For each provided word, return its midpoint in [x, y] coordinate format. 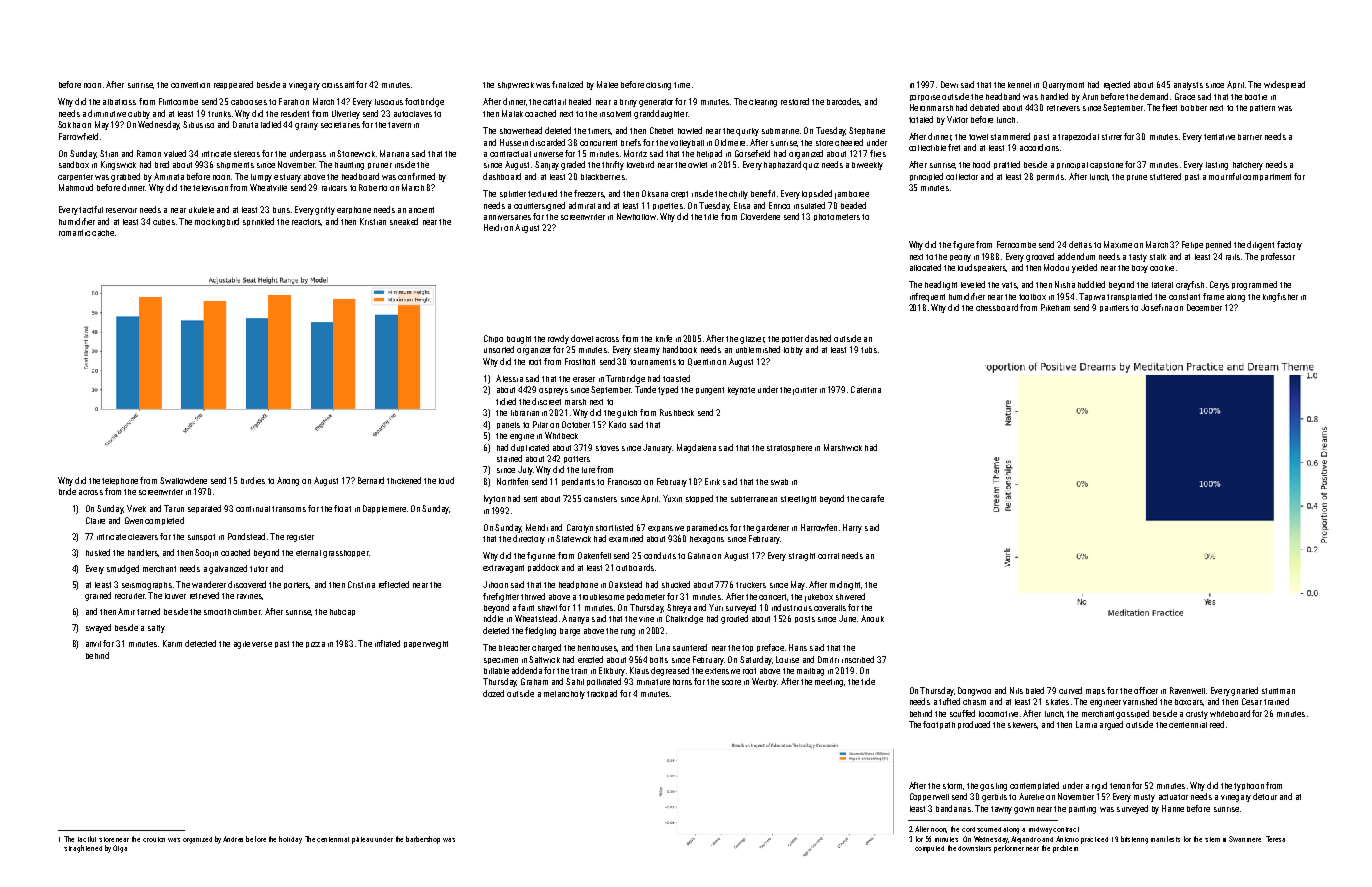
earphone [354, 210]
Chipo [493, 339]
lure [588, 470]
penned [1218, 245]
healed [580, 101]
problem [1065, 849]
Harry [852, 528]
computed [929, 849]
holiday [290, 840]
